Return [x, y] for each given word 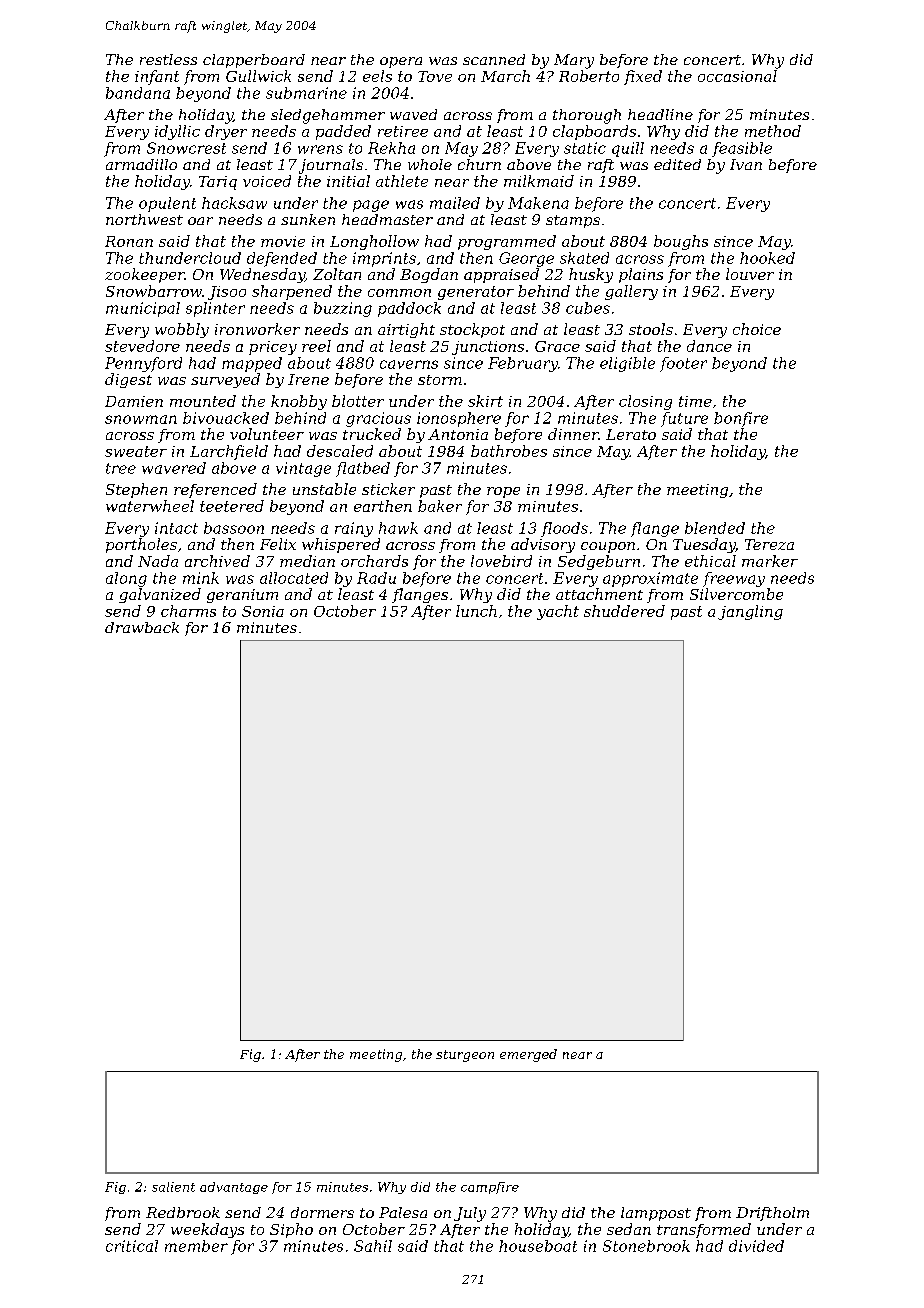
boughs [681, 242]
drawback [142, 627]
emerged [528, 1055]
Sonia [263, 611]
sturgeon [465, 1056]
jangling [750, 612]
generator [476, 293]
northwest [144, 219]
